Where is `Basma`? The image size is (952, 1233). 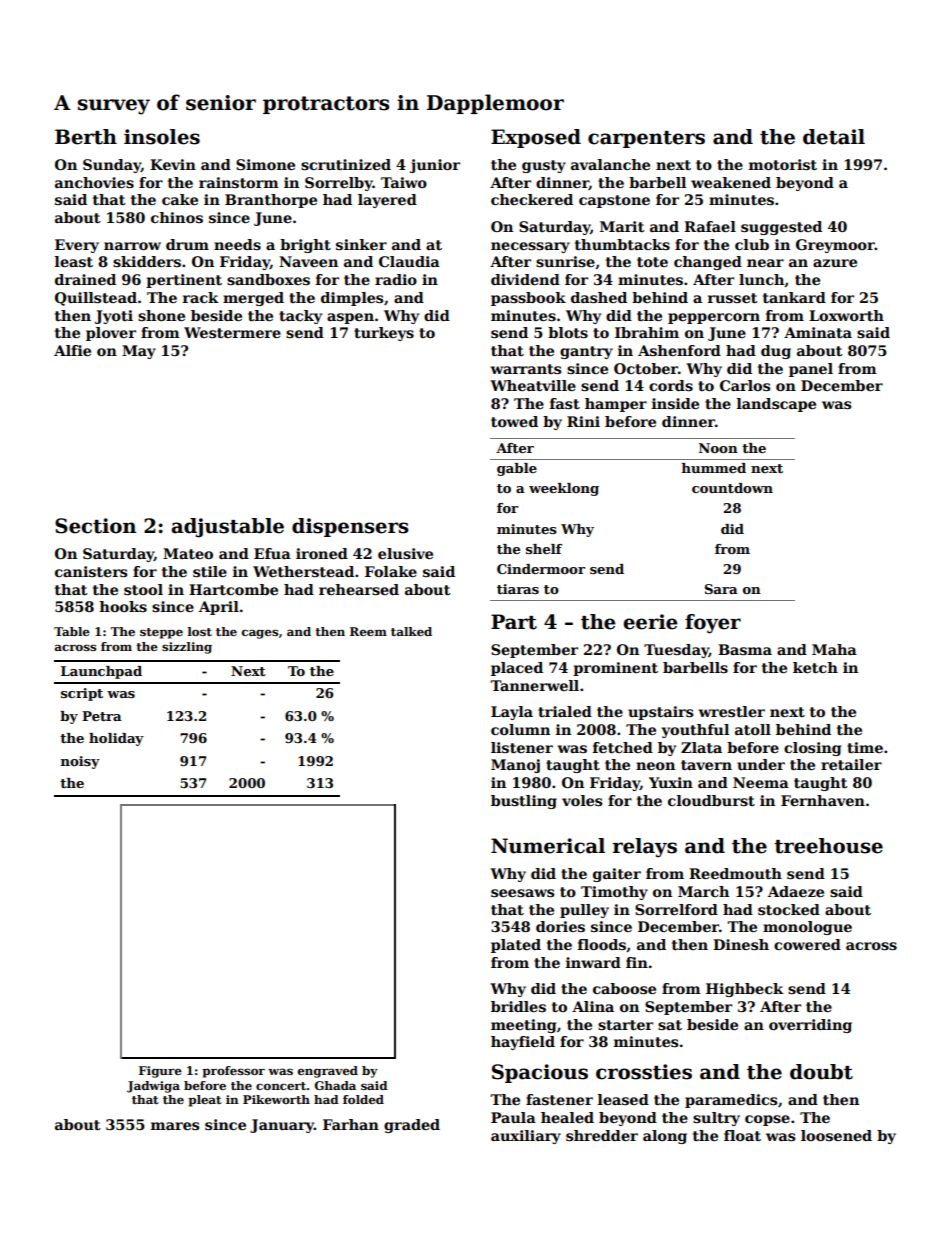 Basma is located at coordinates (745, 649).
